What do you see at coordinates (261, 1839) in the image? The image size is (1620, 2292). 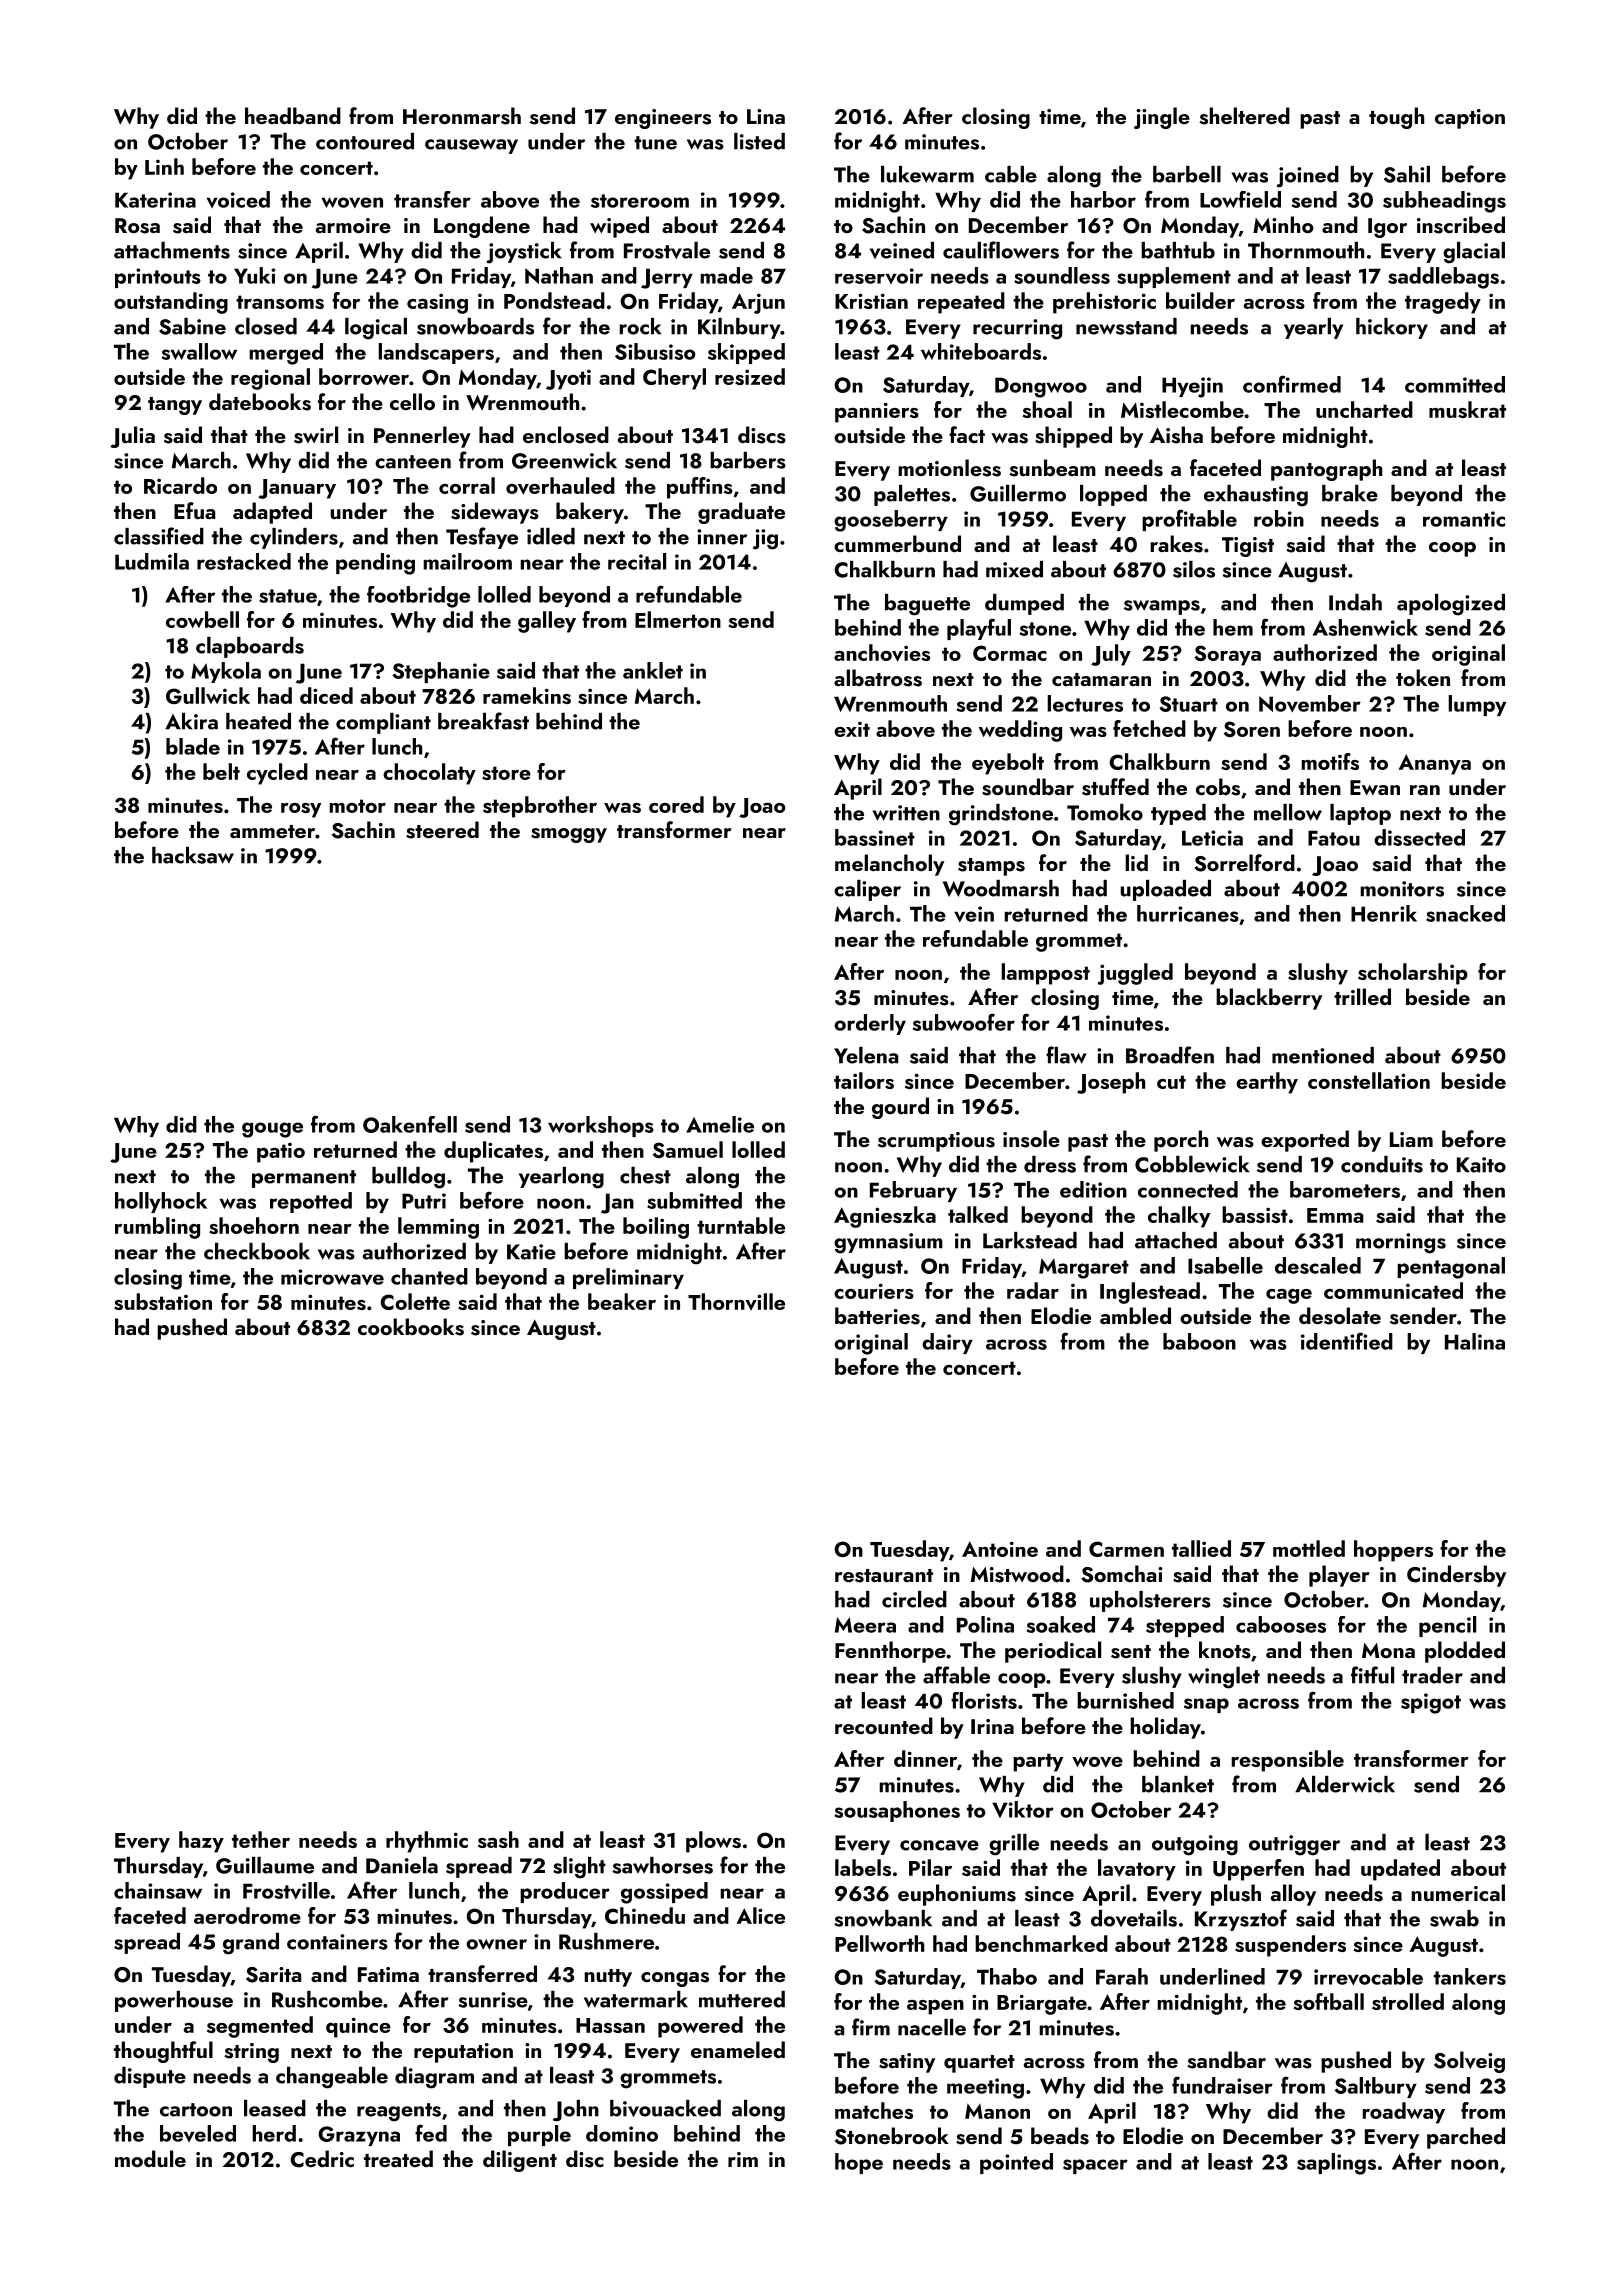 I see `tether` at bounding box center [261, 1839].
